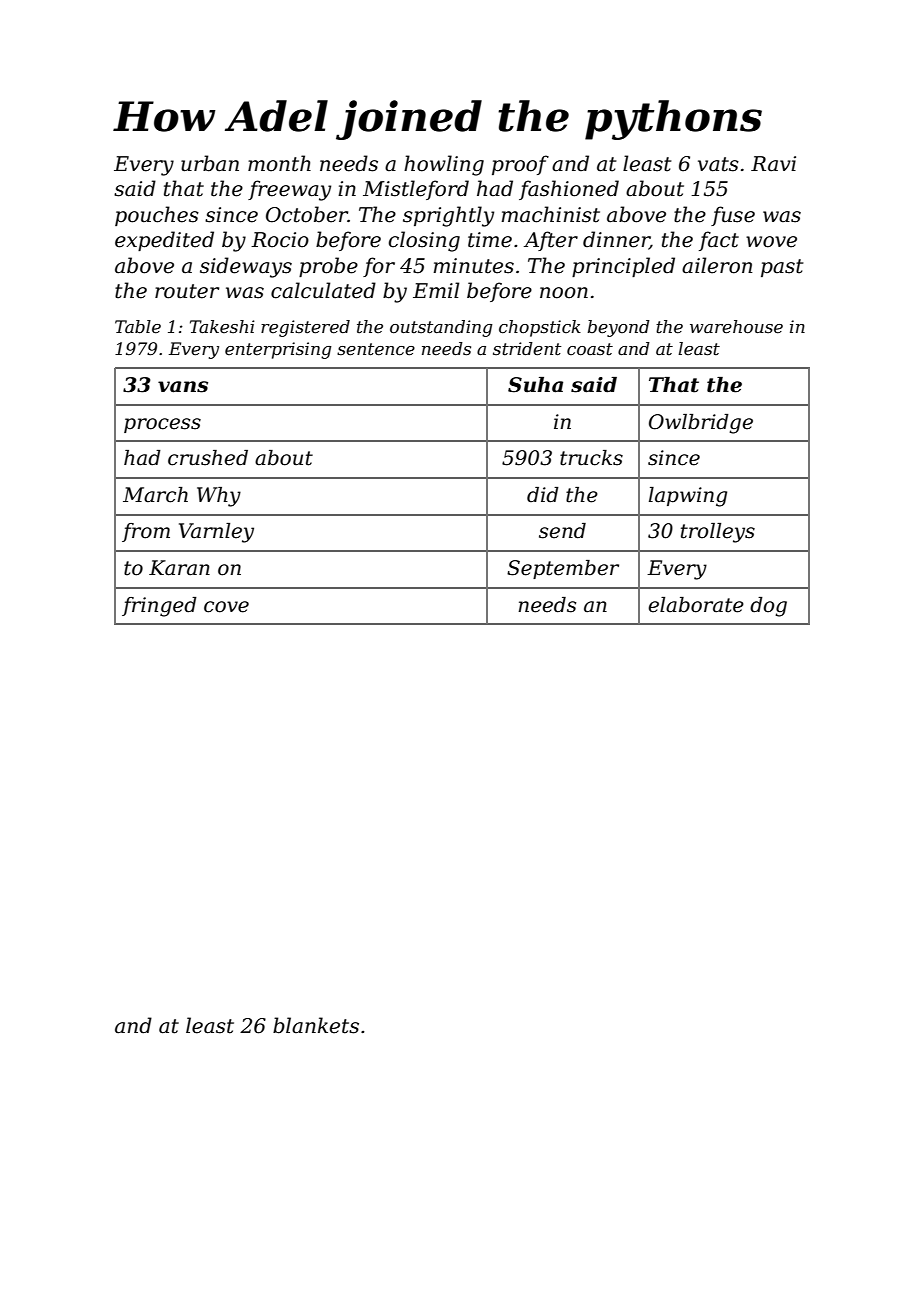 The width and height of the image is (924, 1308). What do you see at coordinates (210, 163) in the image?
I see `urban` at bounding box center [210, 163].
